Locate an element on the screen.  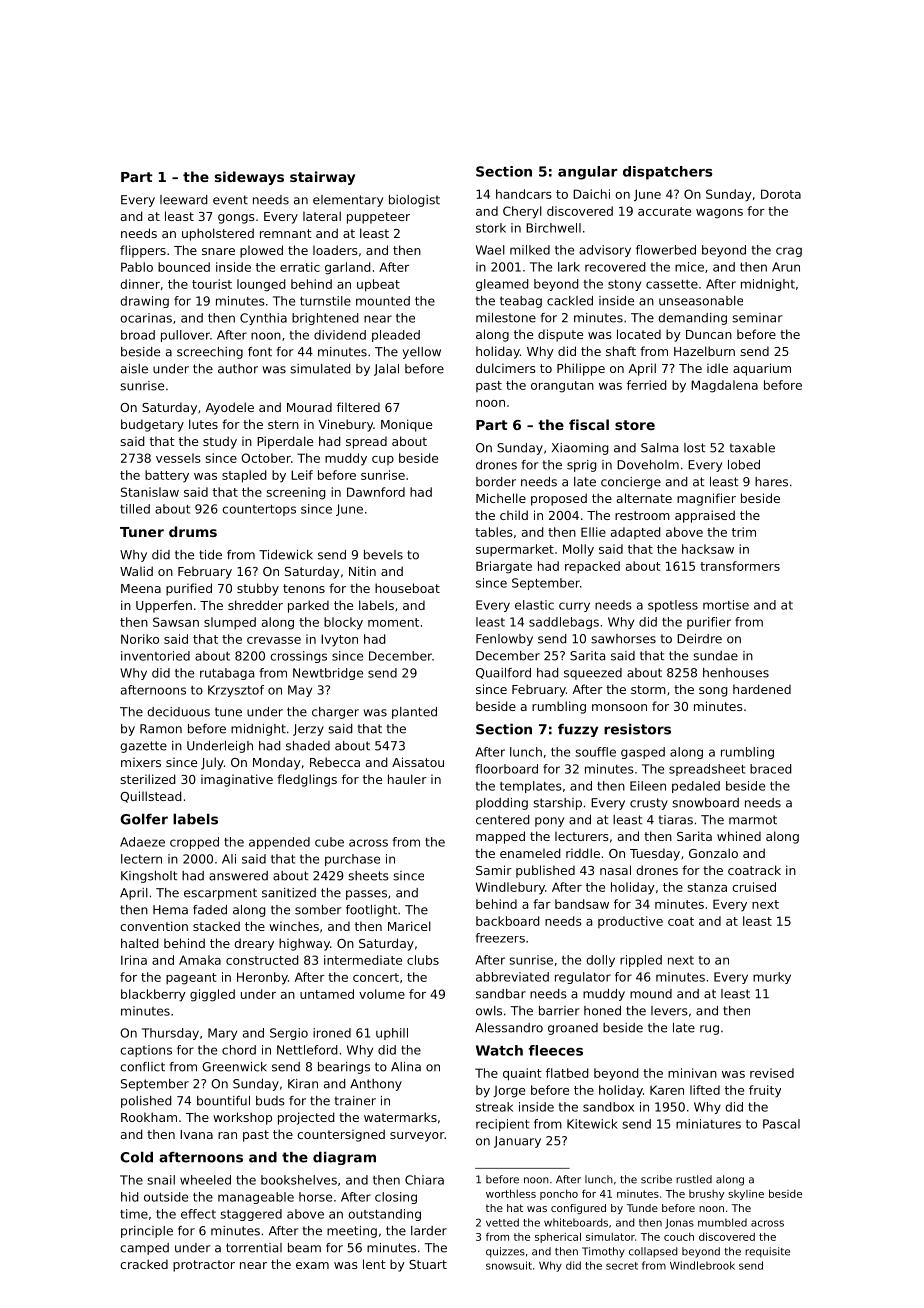
Arun is located at coordinates (786, 267).
